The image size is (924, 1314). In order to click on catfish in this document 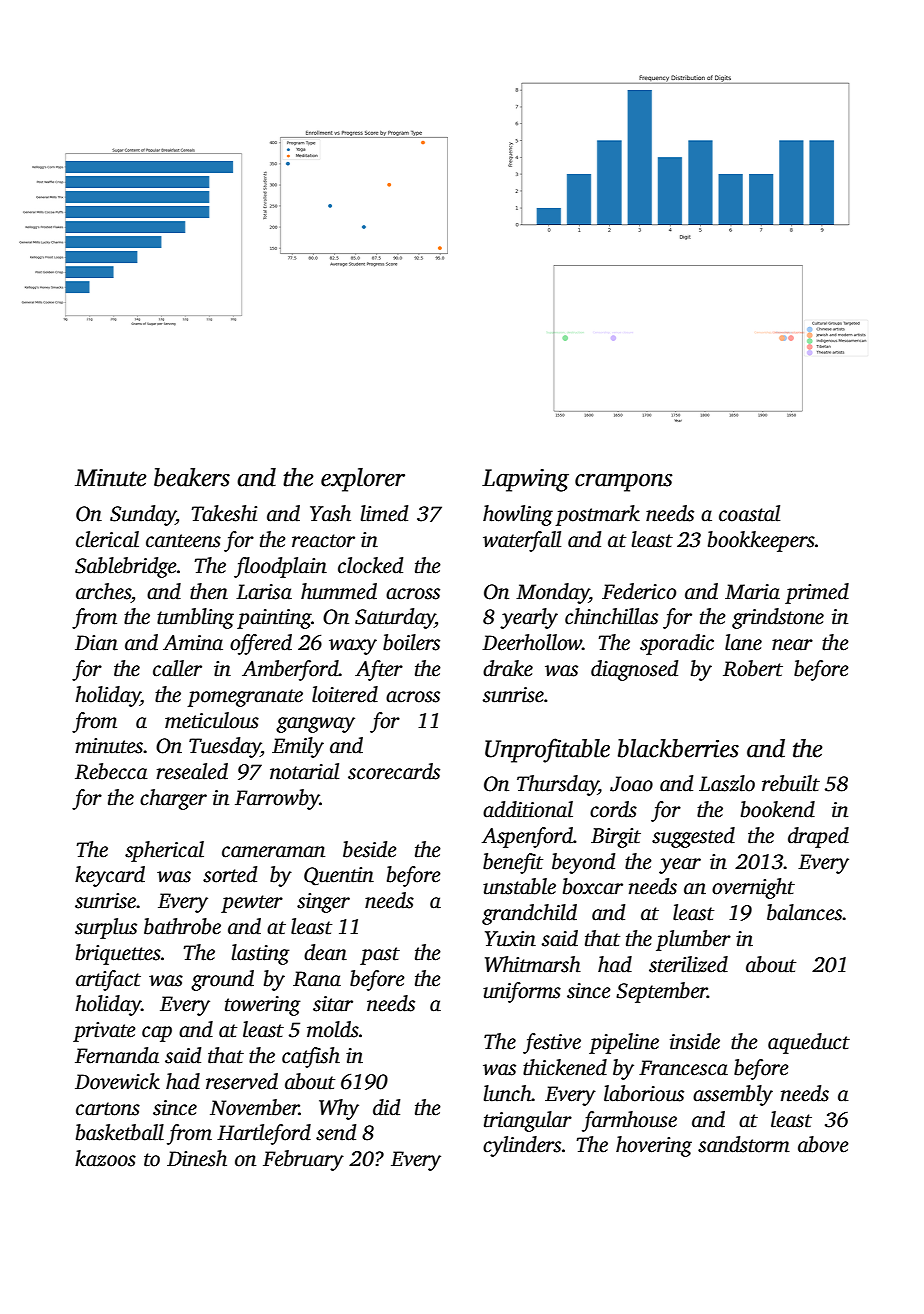, I will do `click(311, 1057)`.
